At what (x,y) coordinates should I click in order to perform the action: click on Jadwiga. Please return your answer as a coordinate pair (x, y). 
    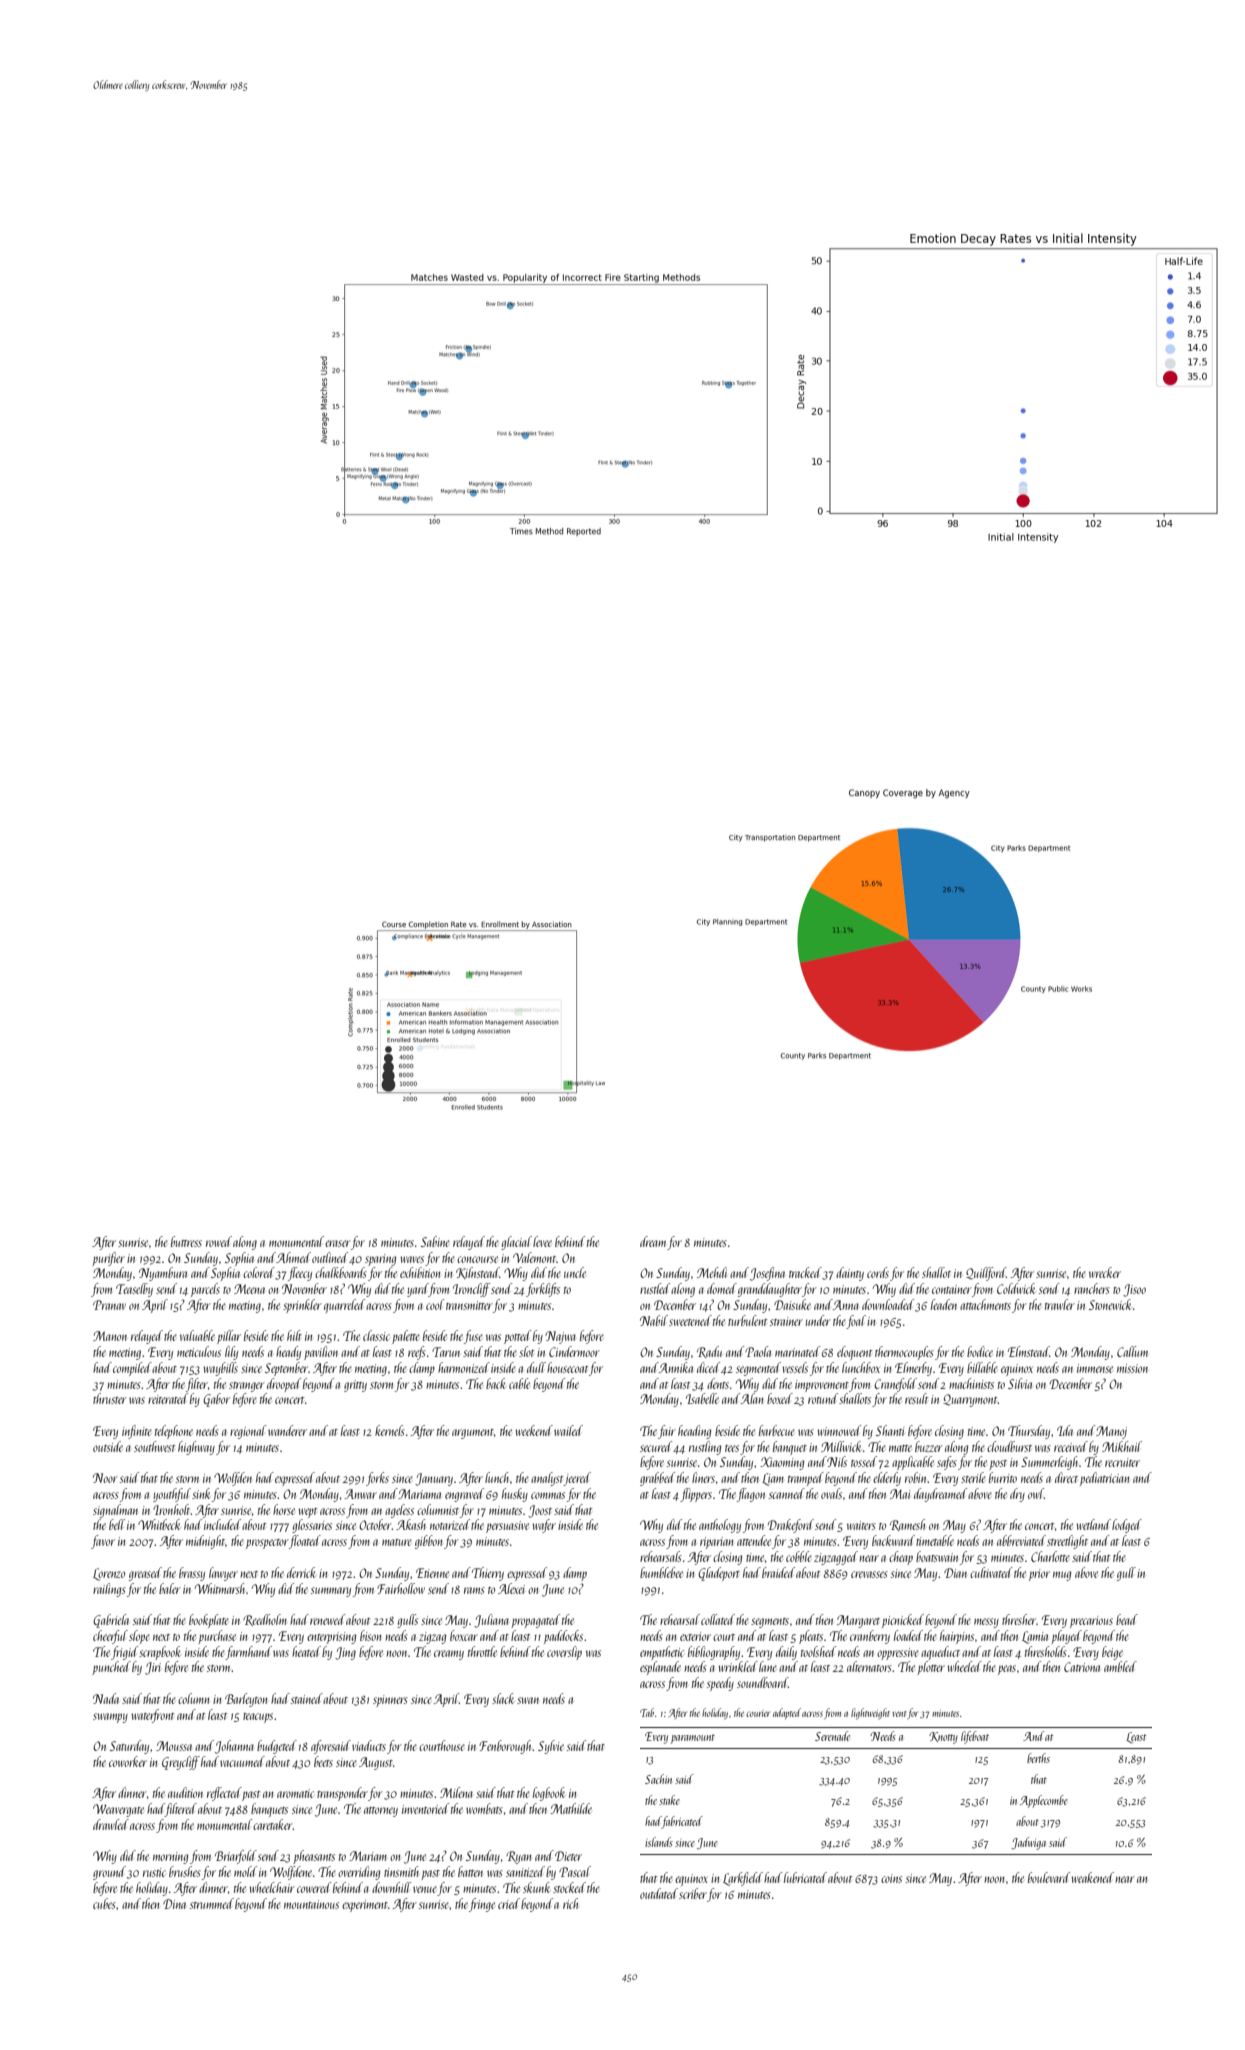
    Looking at the image, I should click on (1028, 1843).
